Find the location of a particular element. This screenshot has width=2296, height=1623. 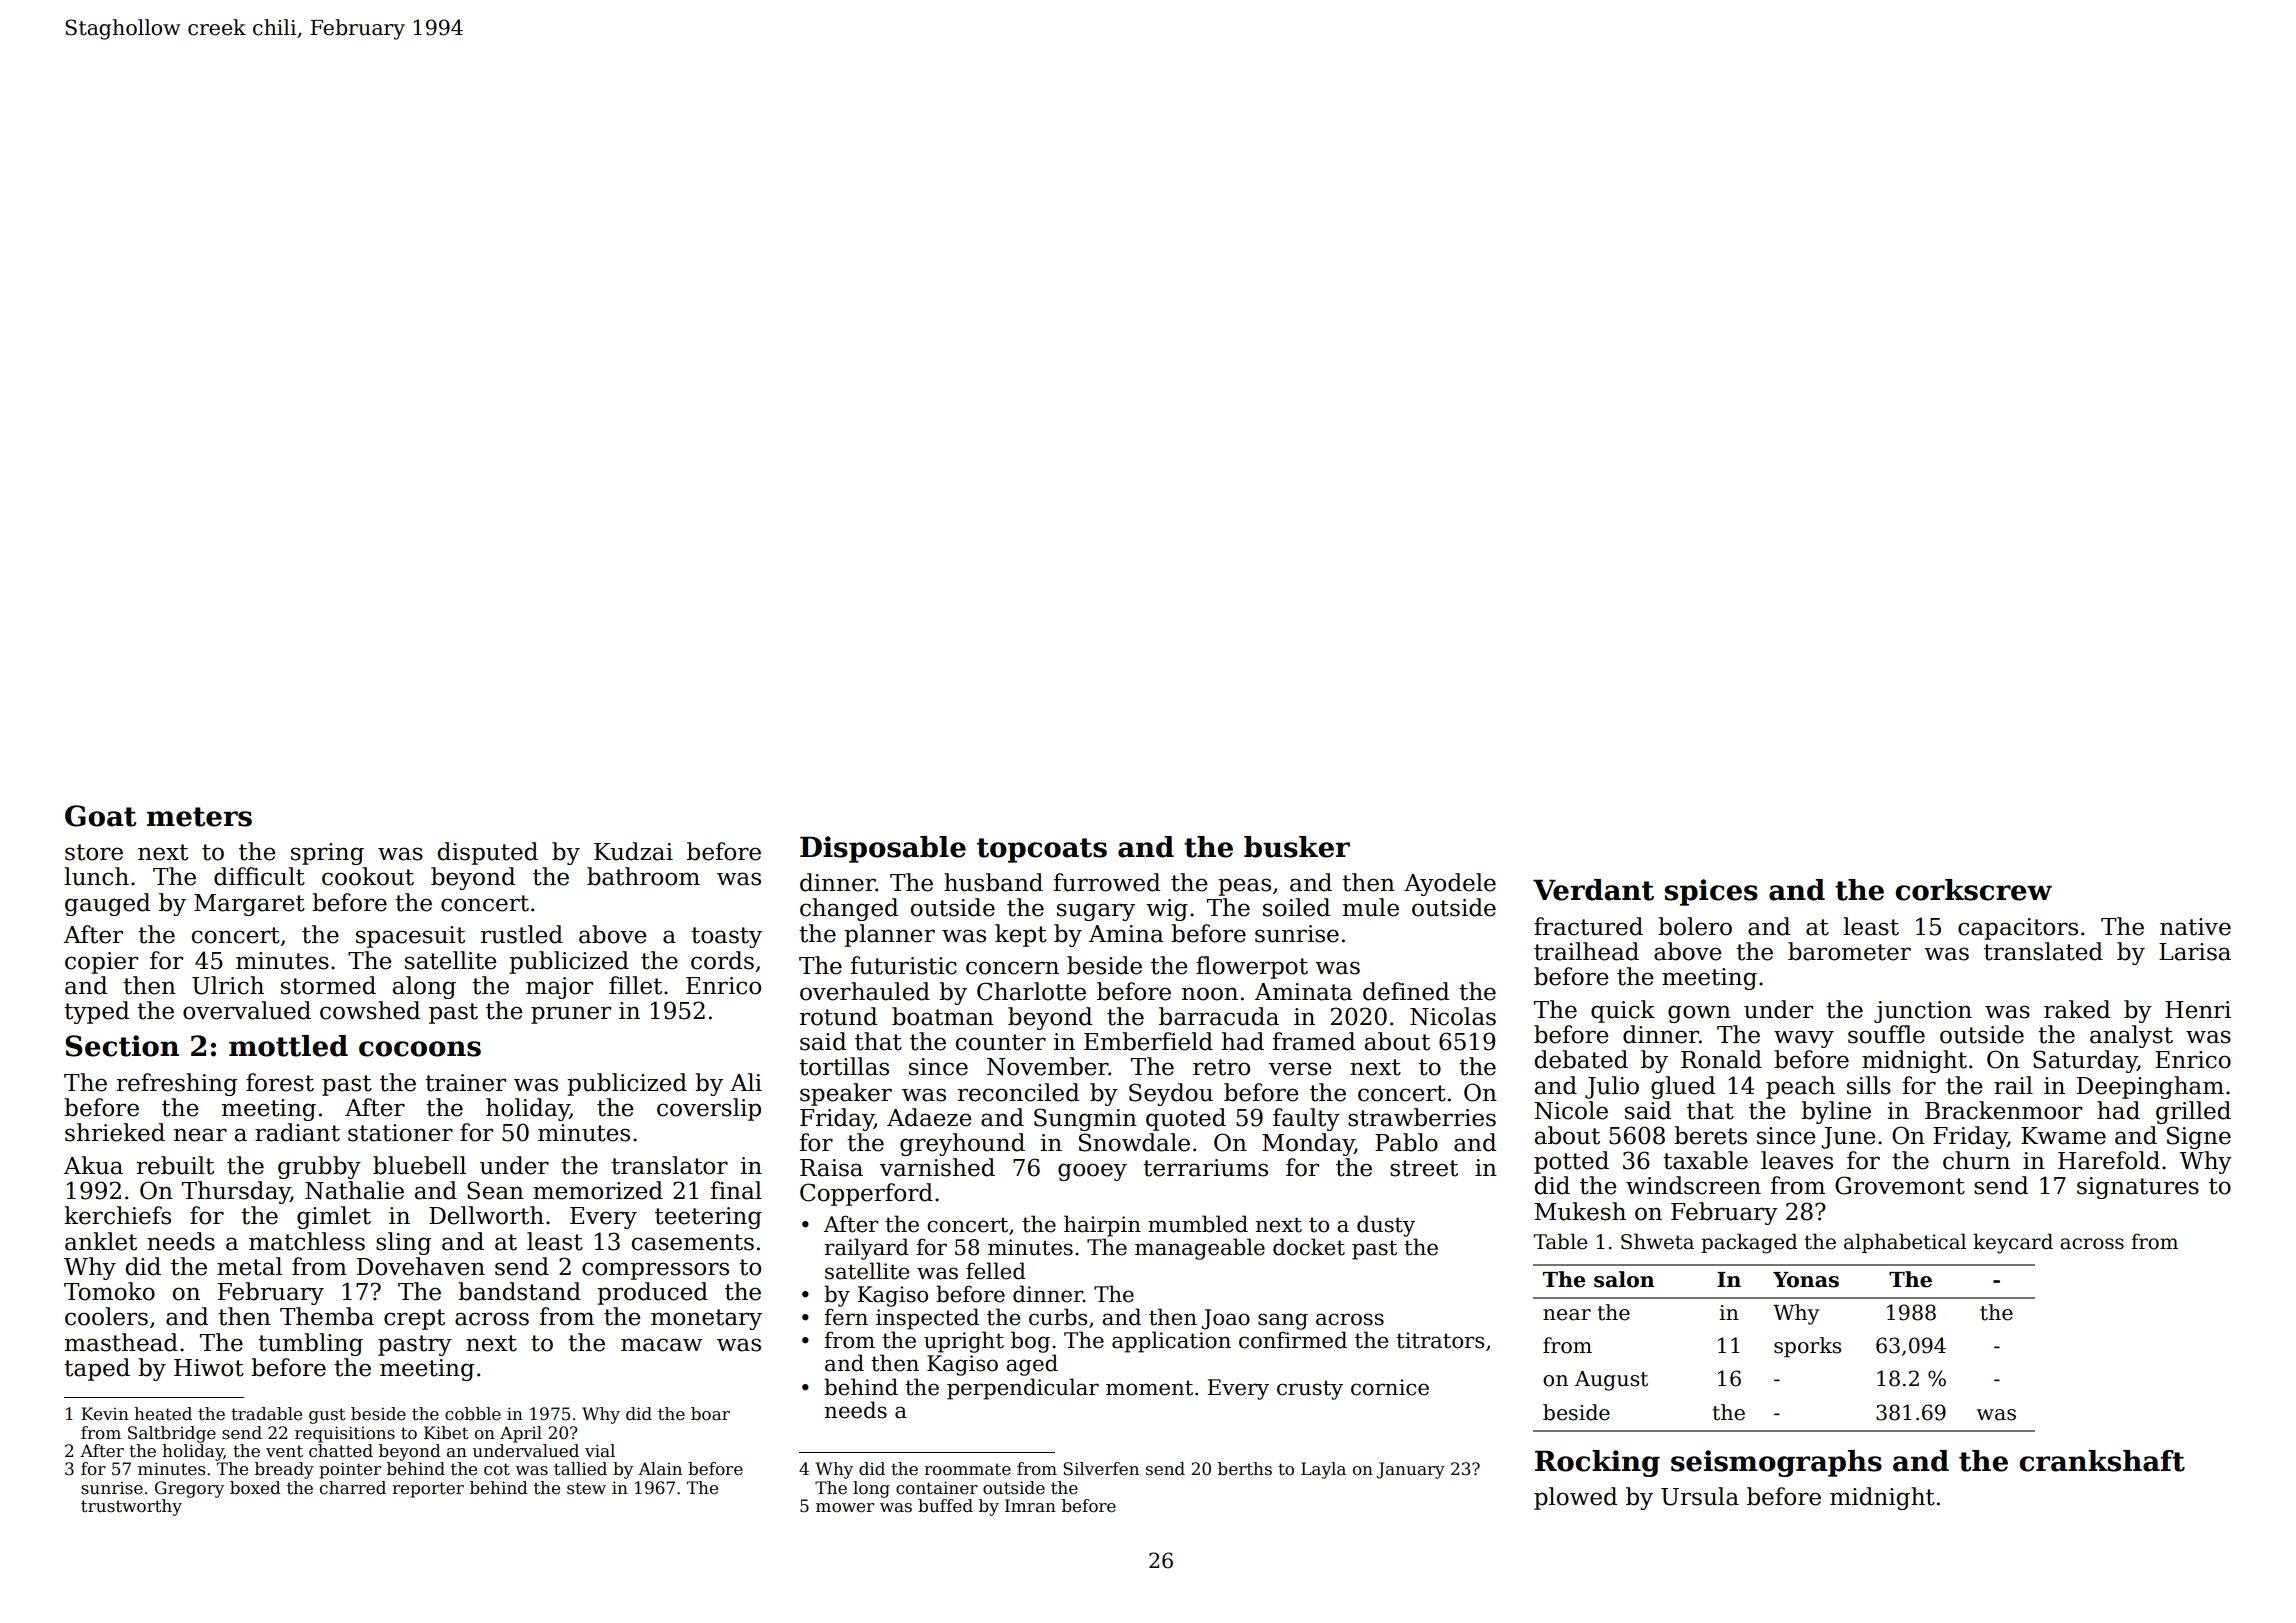

store is located at coordinates (94, 852).
